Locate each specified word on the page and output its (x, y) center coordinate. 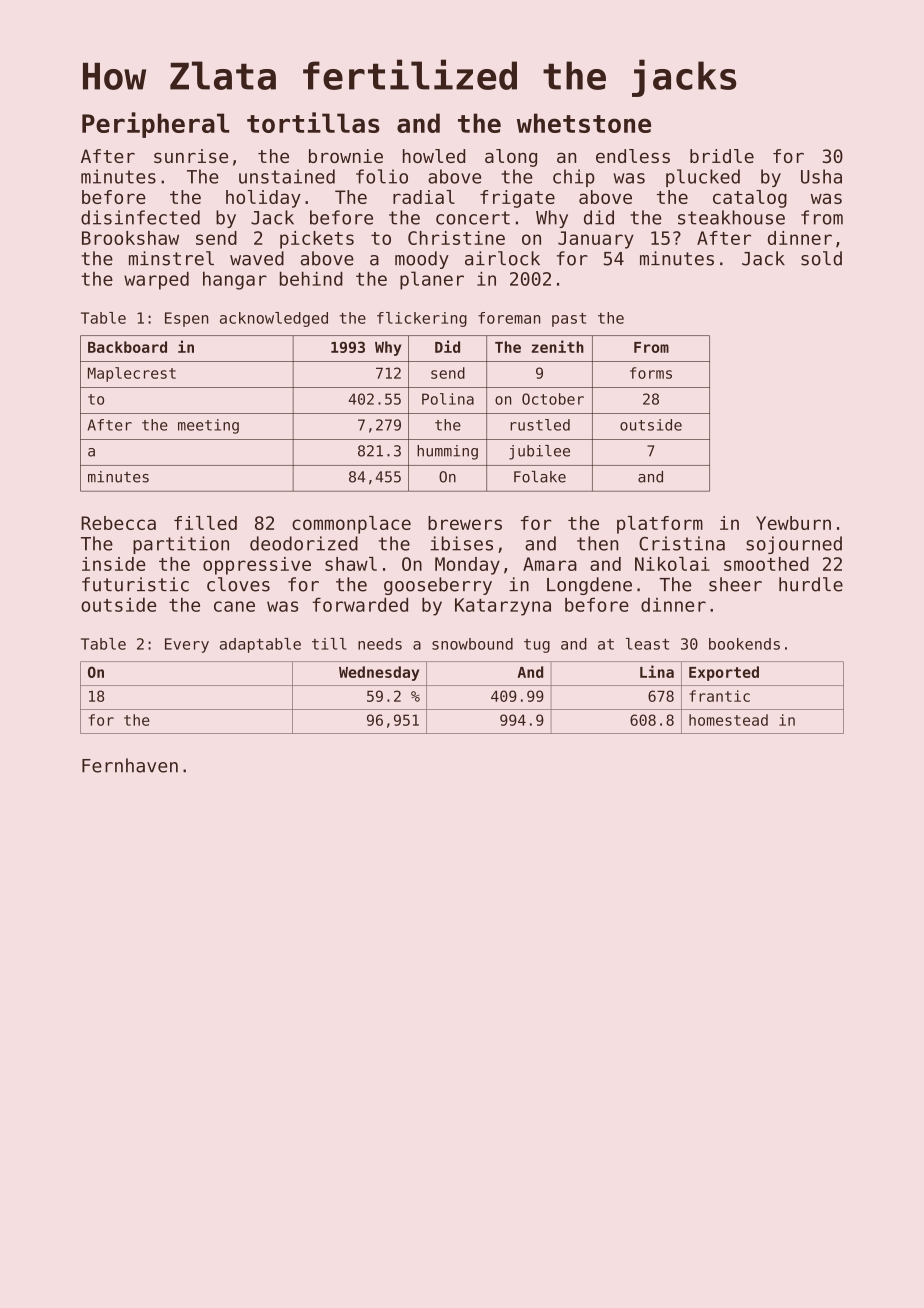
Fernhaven (130, 765)
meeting (208, 426)
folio (382, 176)
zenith (557, 346)
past (569, 320)
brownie (346, 156)
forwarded (360, 605)
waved (257, 258)
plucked (703, 178)
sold (821, 258)
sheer (735, 584)
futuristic (135, 584)
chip (574, 178)
